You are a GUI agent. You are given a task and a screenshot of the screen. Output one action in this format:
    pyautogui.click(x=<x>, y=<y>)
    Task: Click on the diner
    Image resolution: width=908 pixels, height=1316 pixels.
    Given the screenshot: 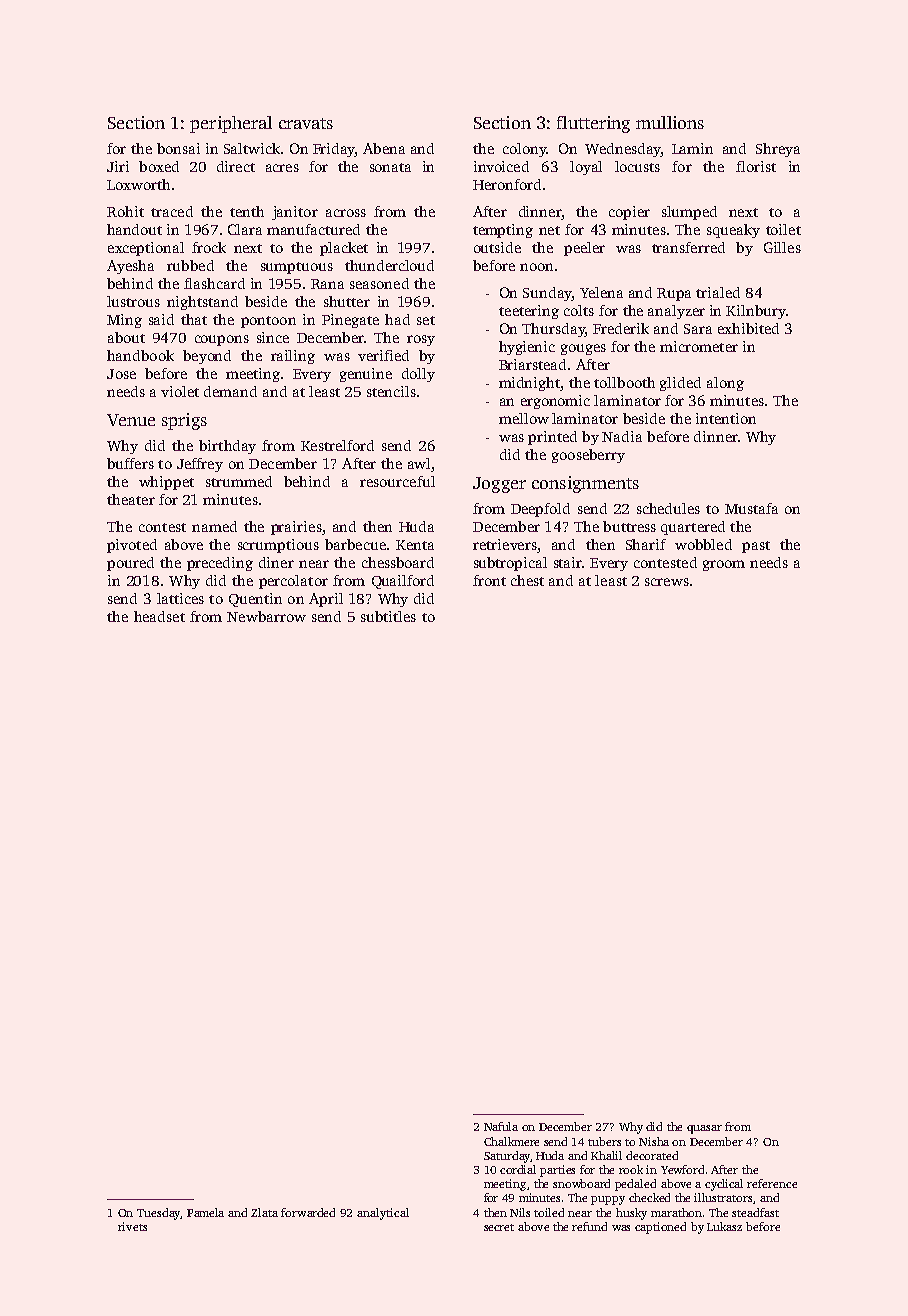 What is the action you would take?
    pyautogui.click(x=276, y=562)
